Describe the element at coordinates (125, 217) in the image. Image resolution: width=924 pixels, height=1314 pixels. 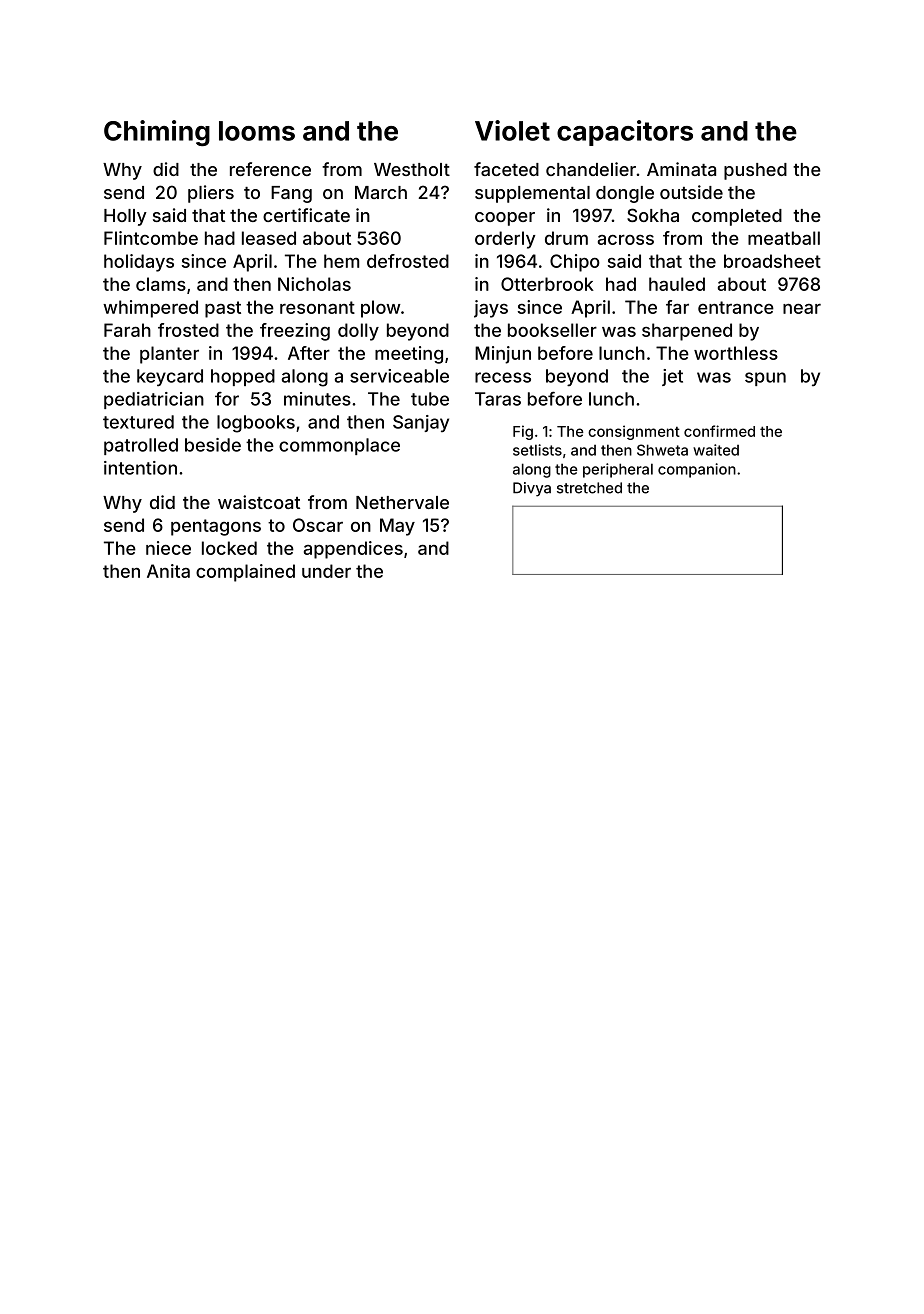
I see `Holly` at that location.
